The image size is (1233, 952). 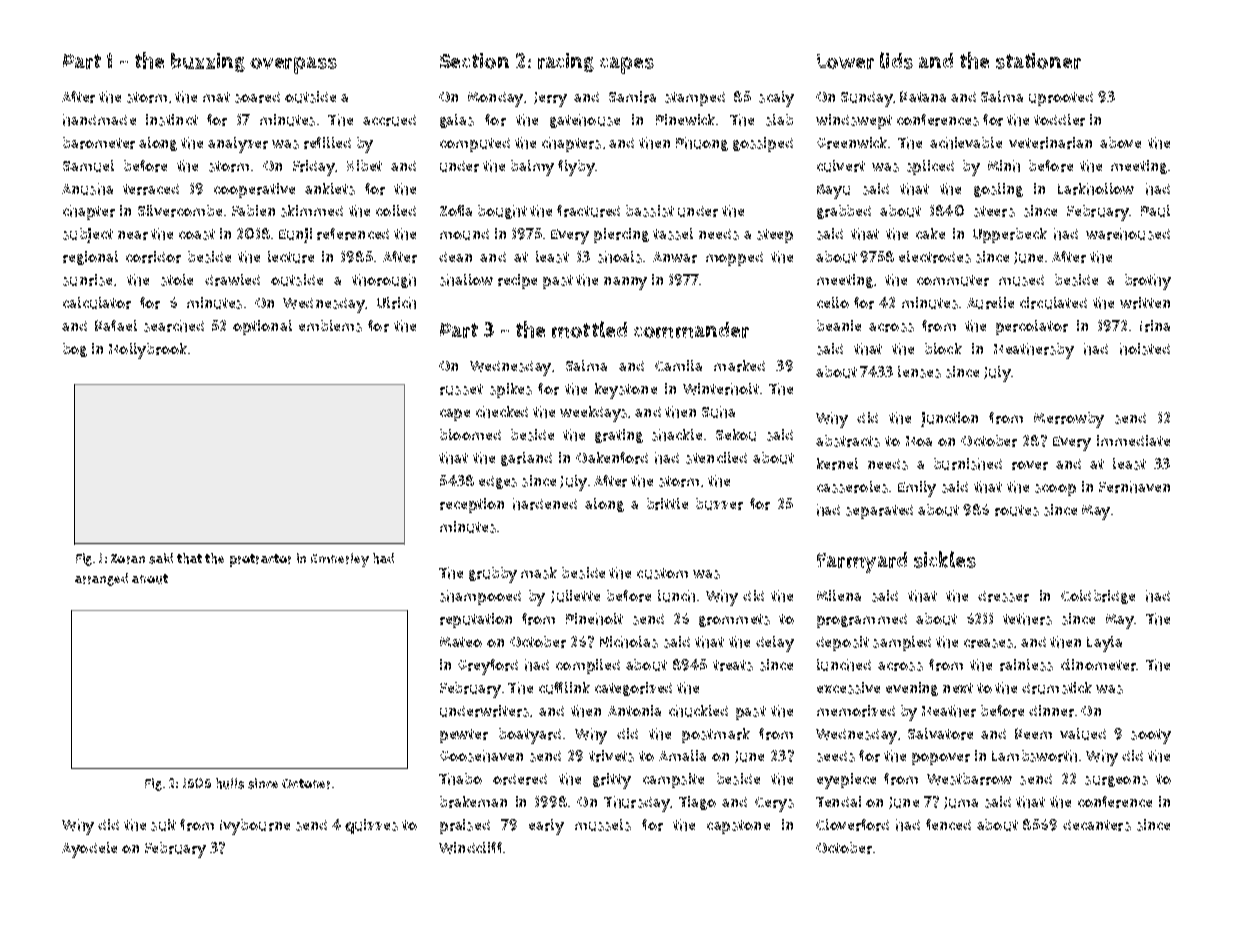 What do you see at coordinates (852, 825) in the screenshot?
I see `Cloverford` at bounding box center [852, 825].
